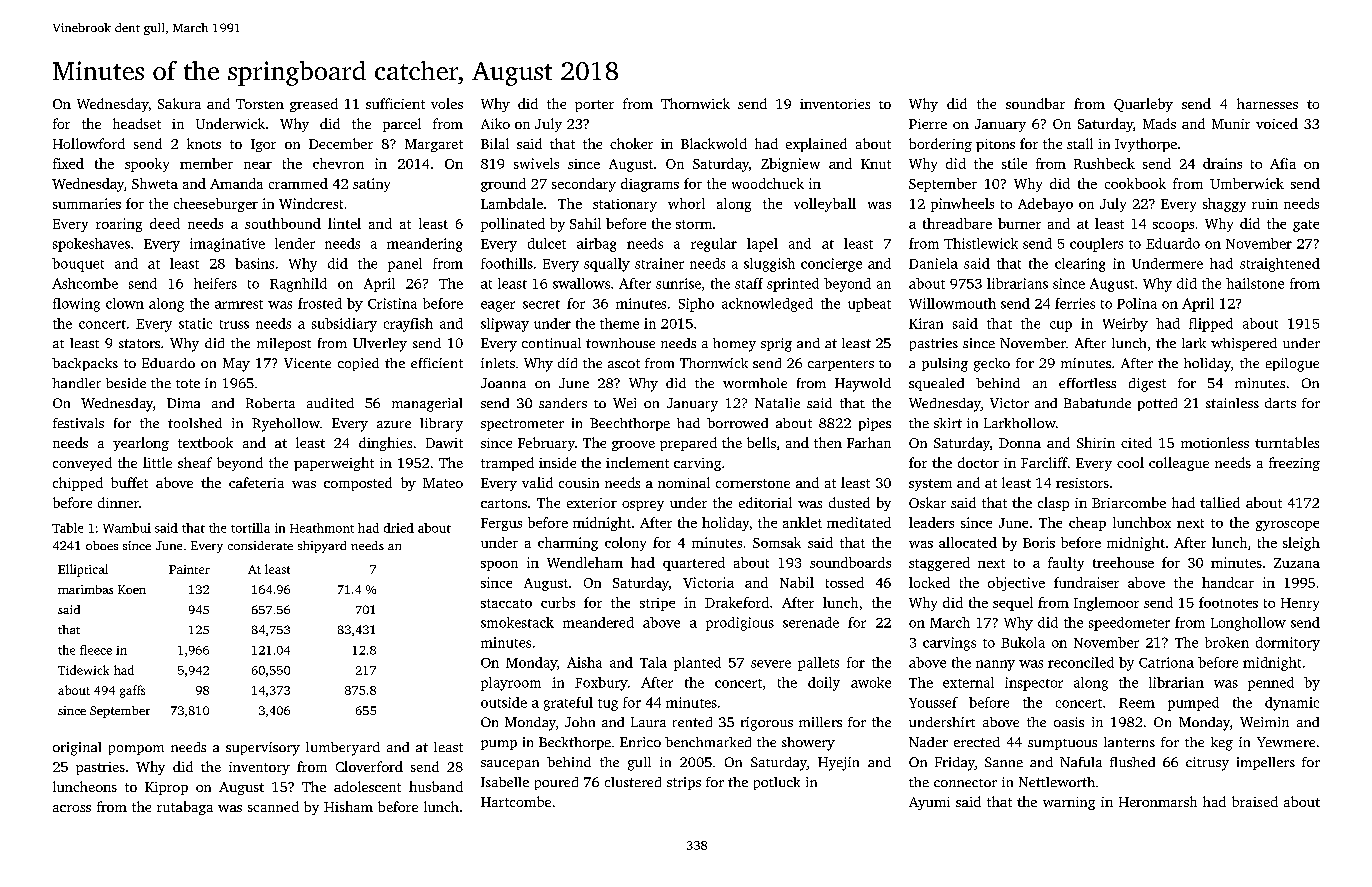  What do you see at coordinates (1227, 642) in the screenshot?
I see `broken` at bounding box center [1227, 642].
